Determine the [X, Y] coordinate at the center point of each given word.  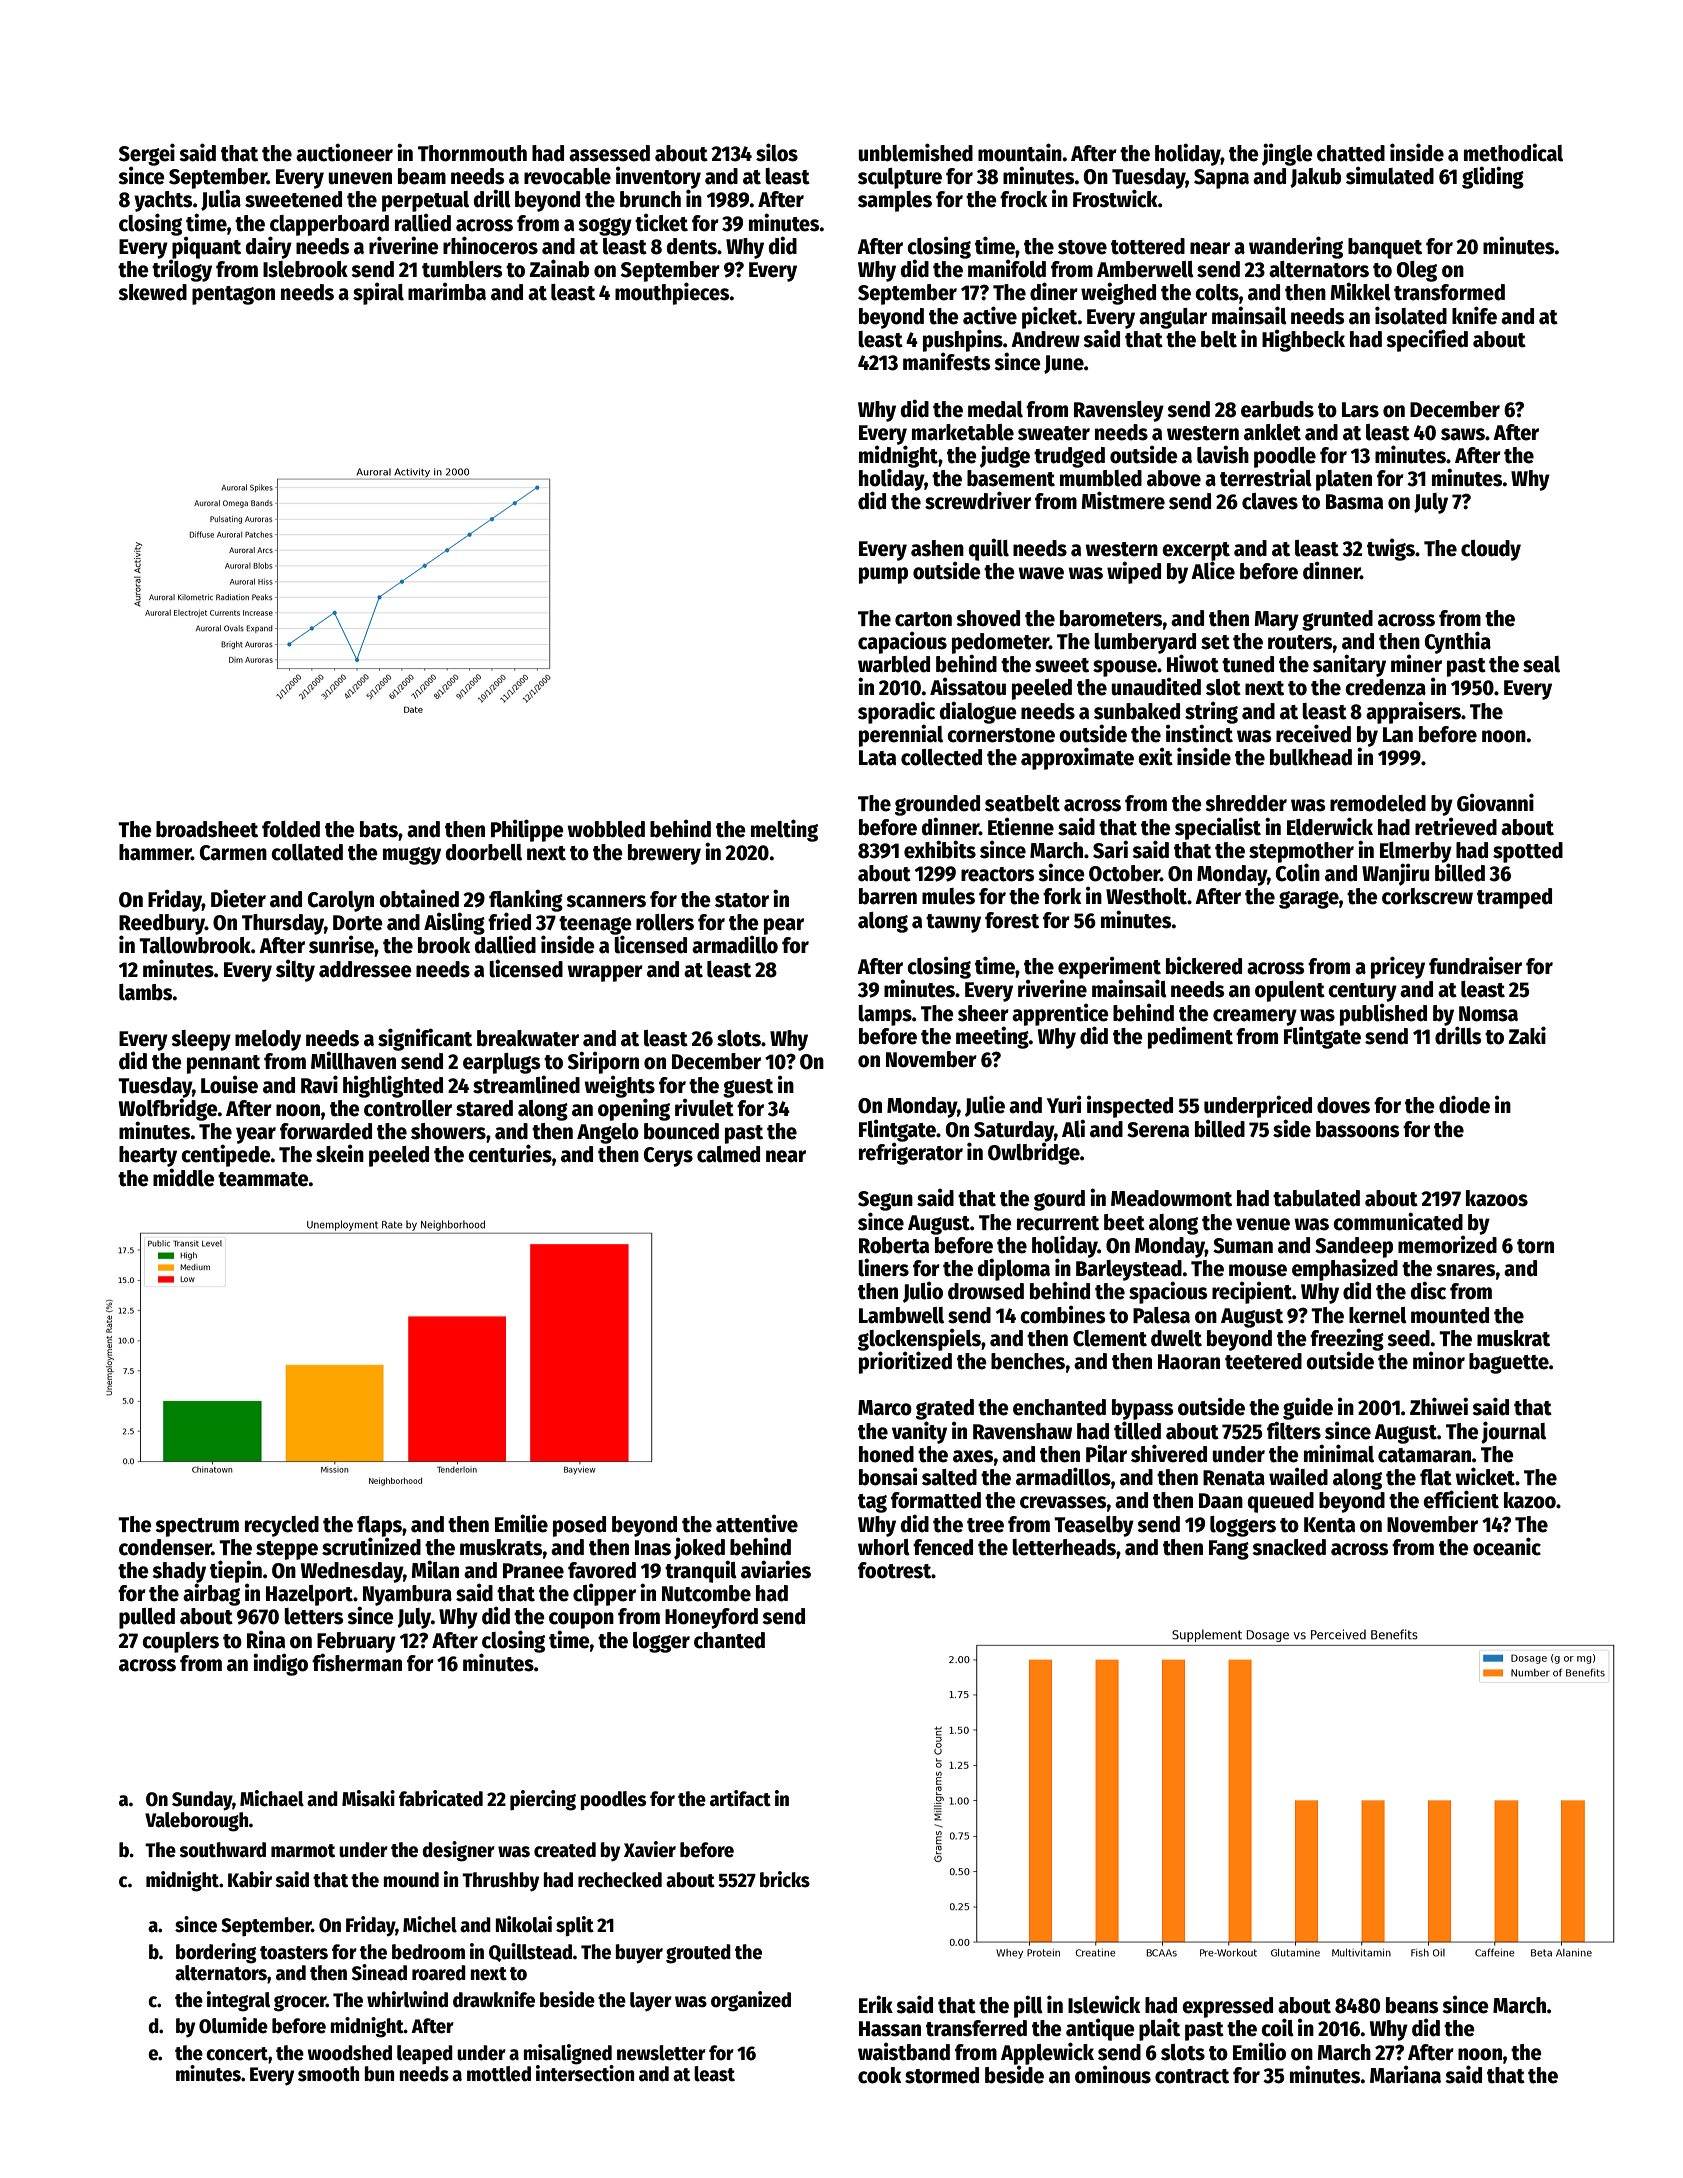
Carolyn [341, 901]
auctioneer [344, 152]
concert [237, 2054]
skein [340, 1153]
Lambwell [901, 1315]
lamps [885, 1015]
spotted [1528, 852]
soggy [605, 227]
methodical [1513, 152]
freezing [1347, 1339]
